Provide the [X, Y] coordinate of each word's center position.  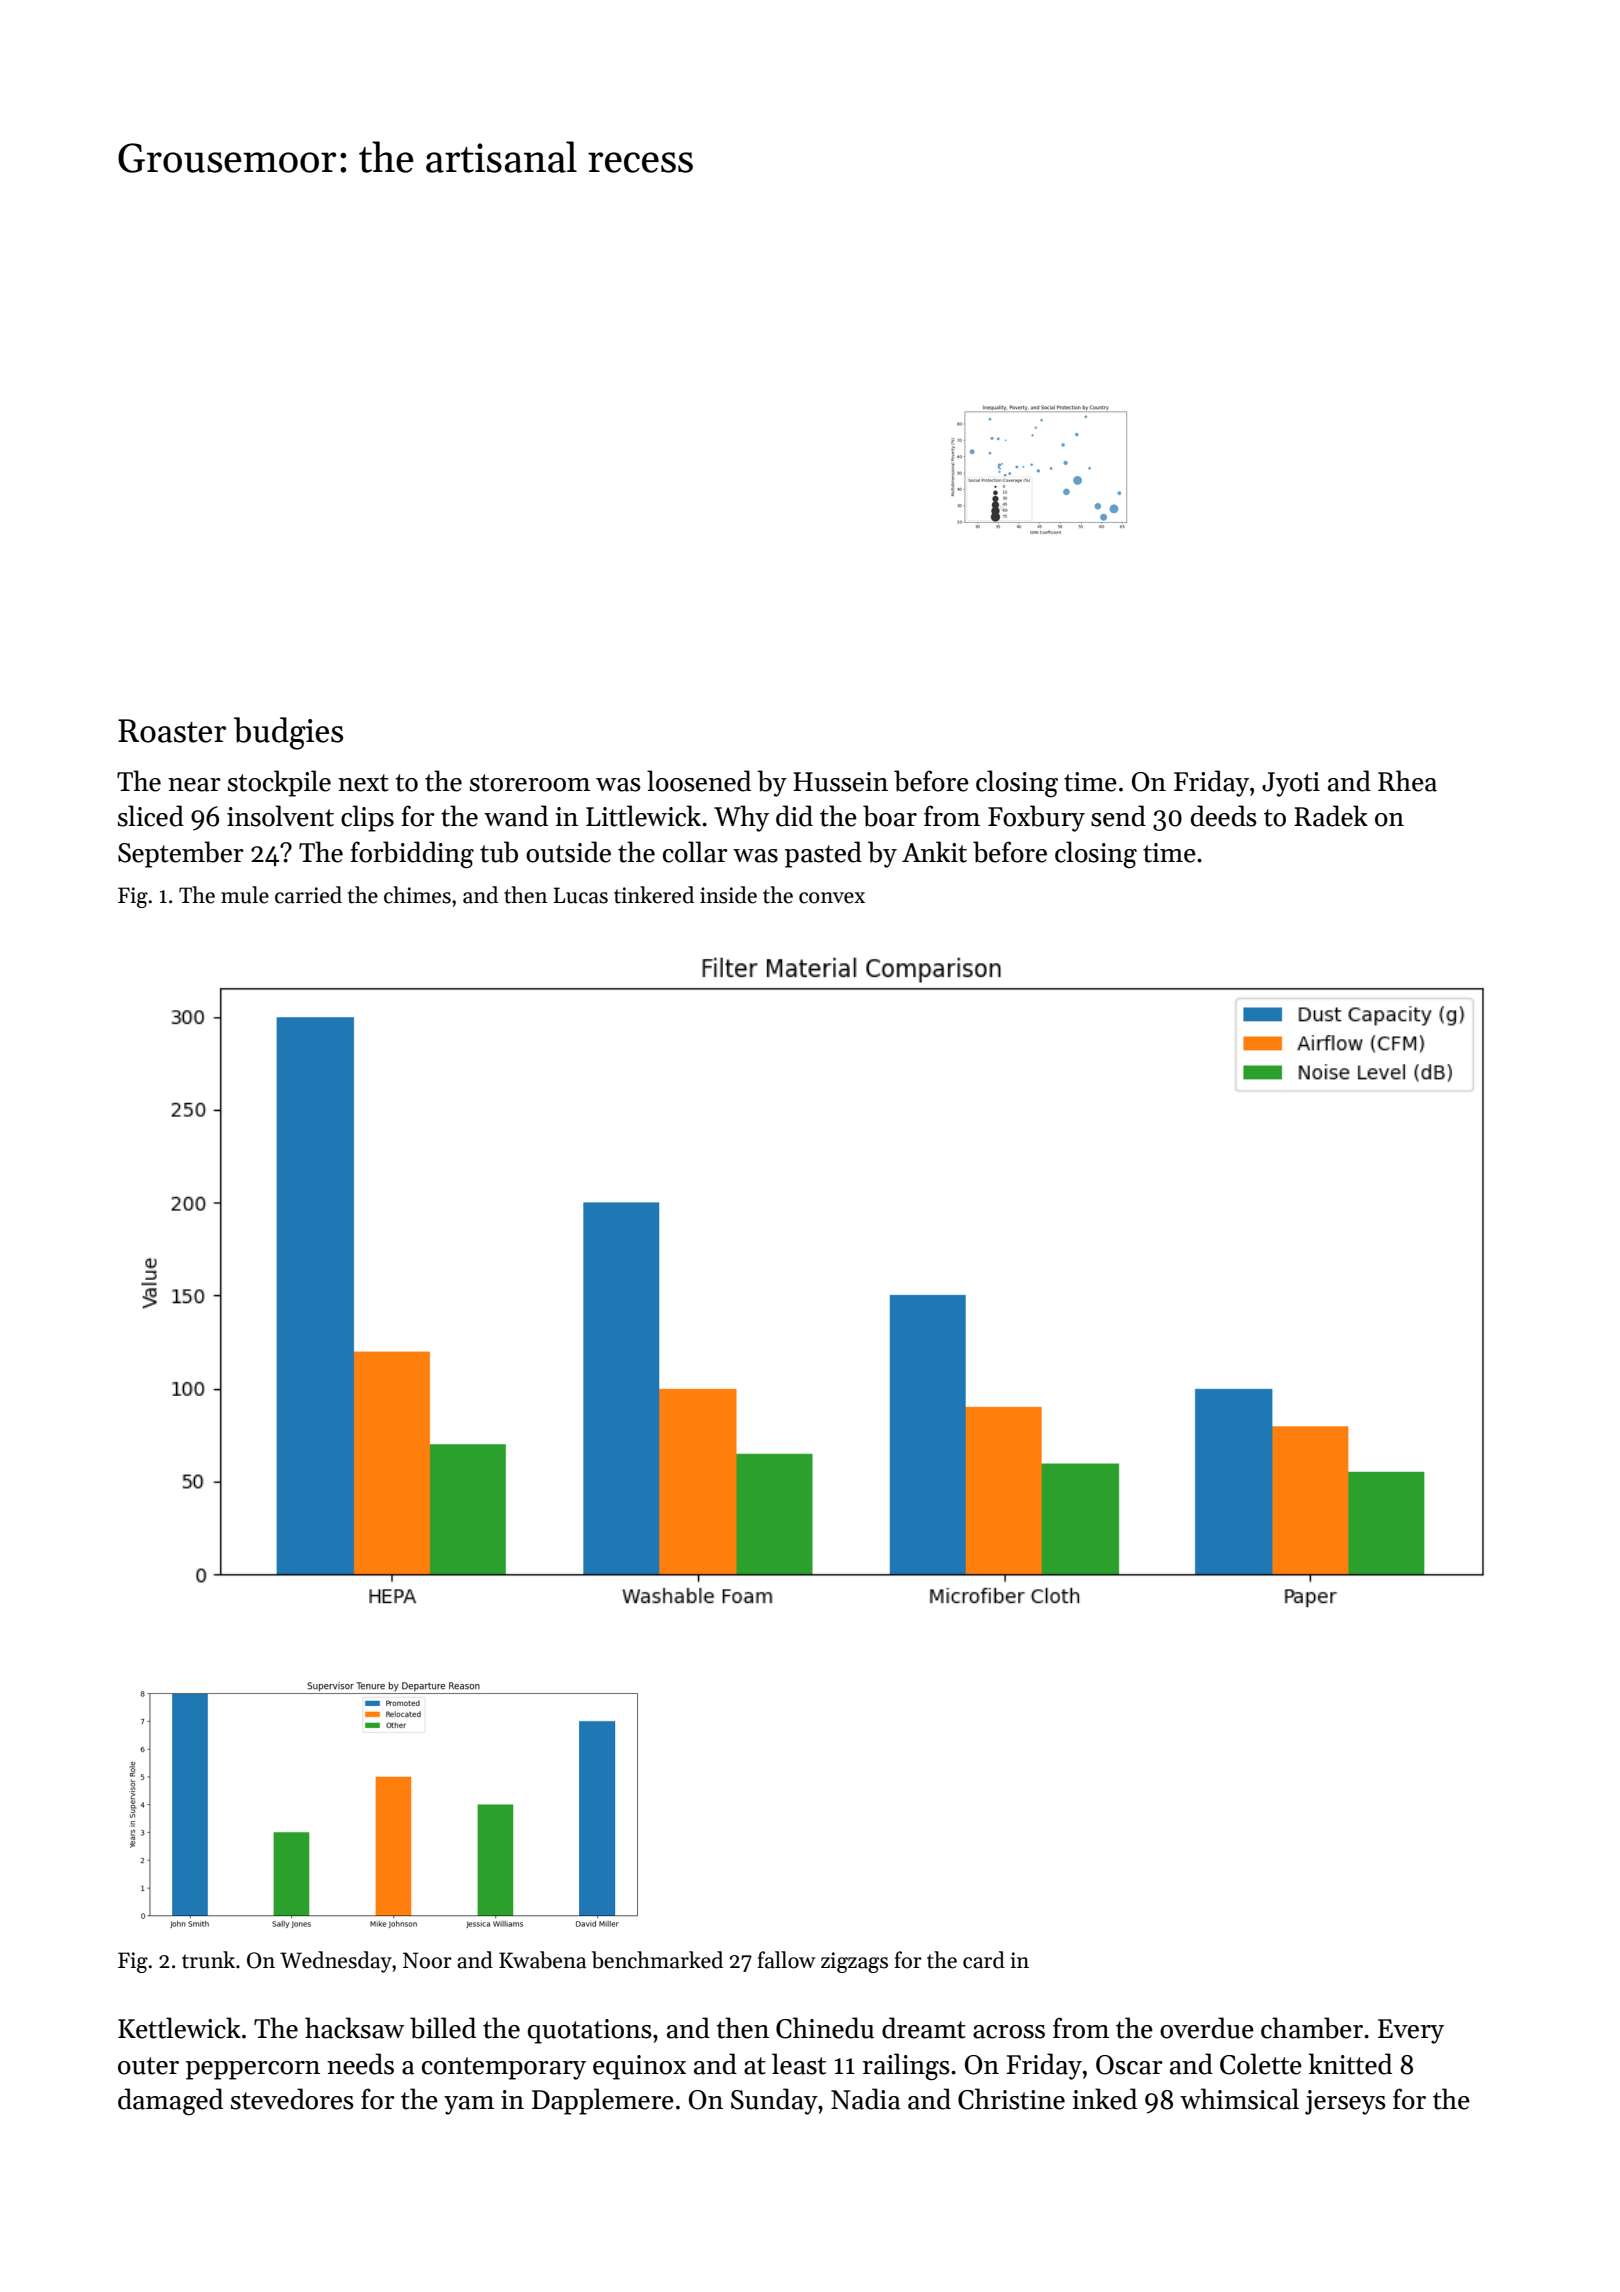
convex [832, 898]
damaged [170, 2101]
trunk [208, 1960]
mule [245, 895]
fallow [786, 1960]
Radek [1331, 816]
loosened [699, 781]
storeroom [530, 783]
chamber [1312, 2028]
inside [728, 895]
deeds [1224, 816]
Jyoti [1291, 784]
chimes [417, 895]
